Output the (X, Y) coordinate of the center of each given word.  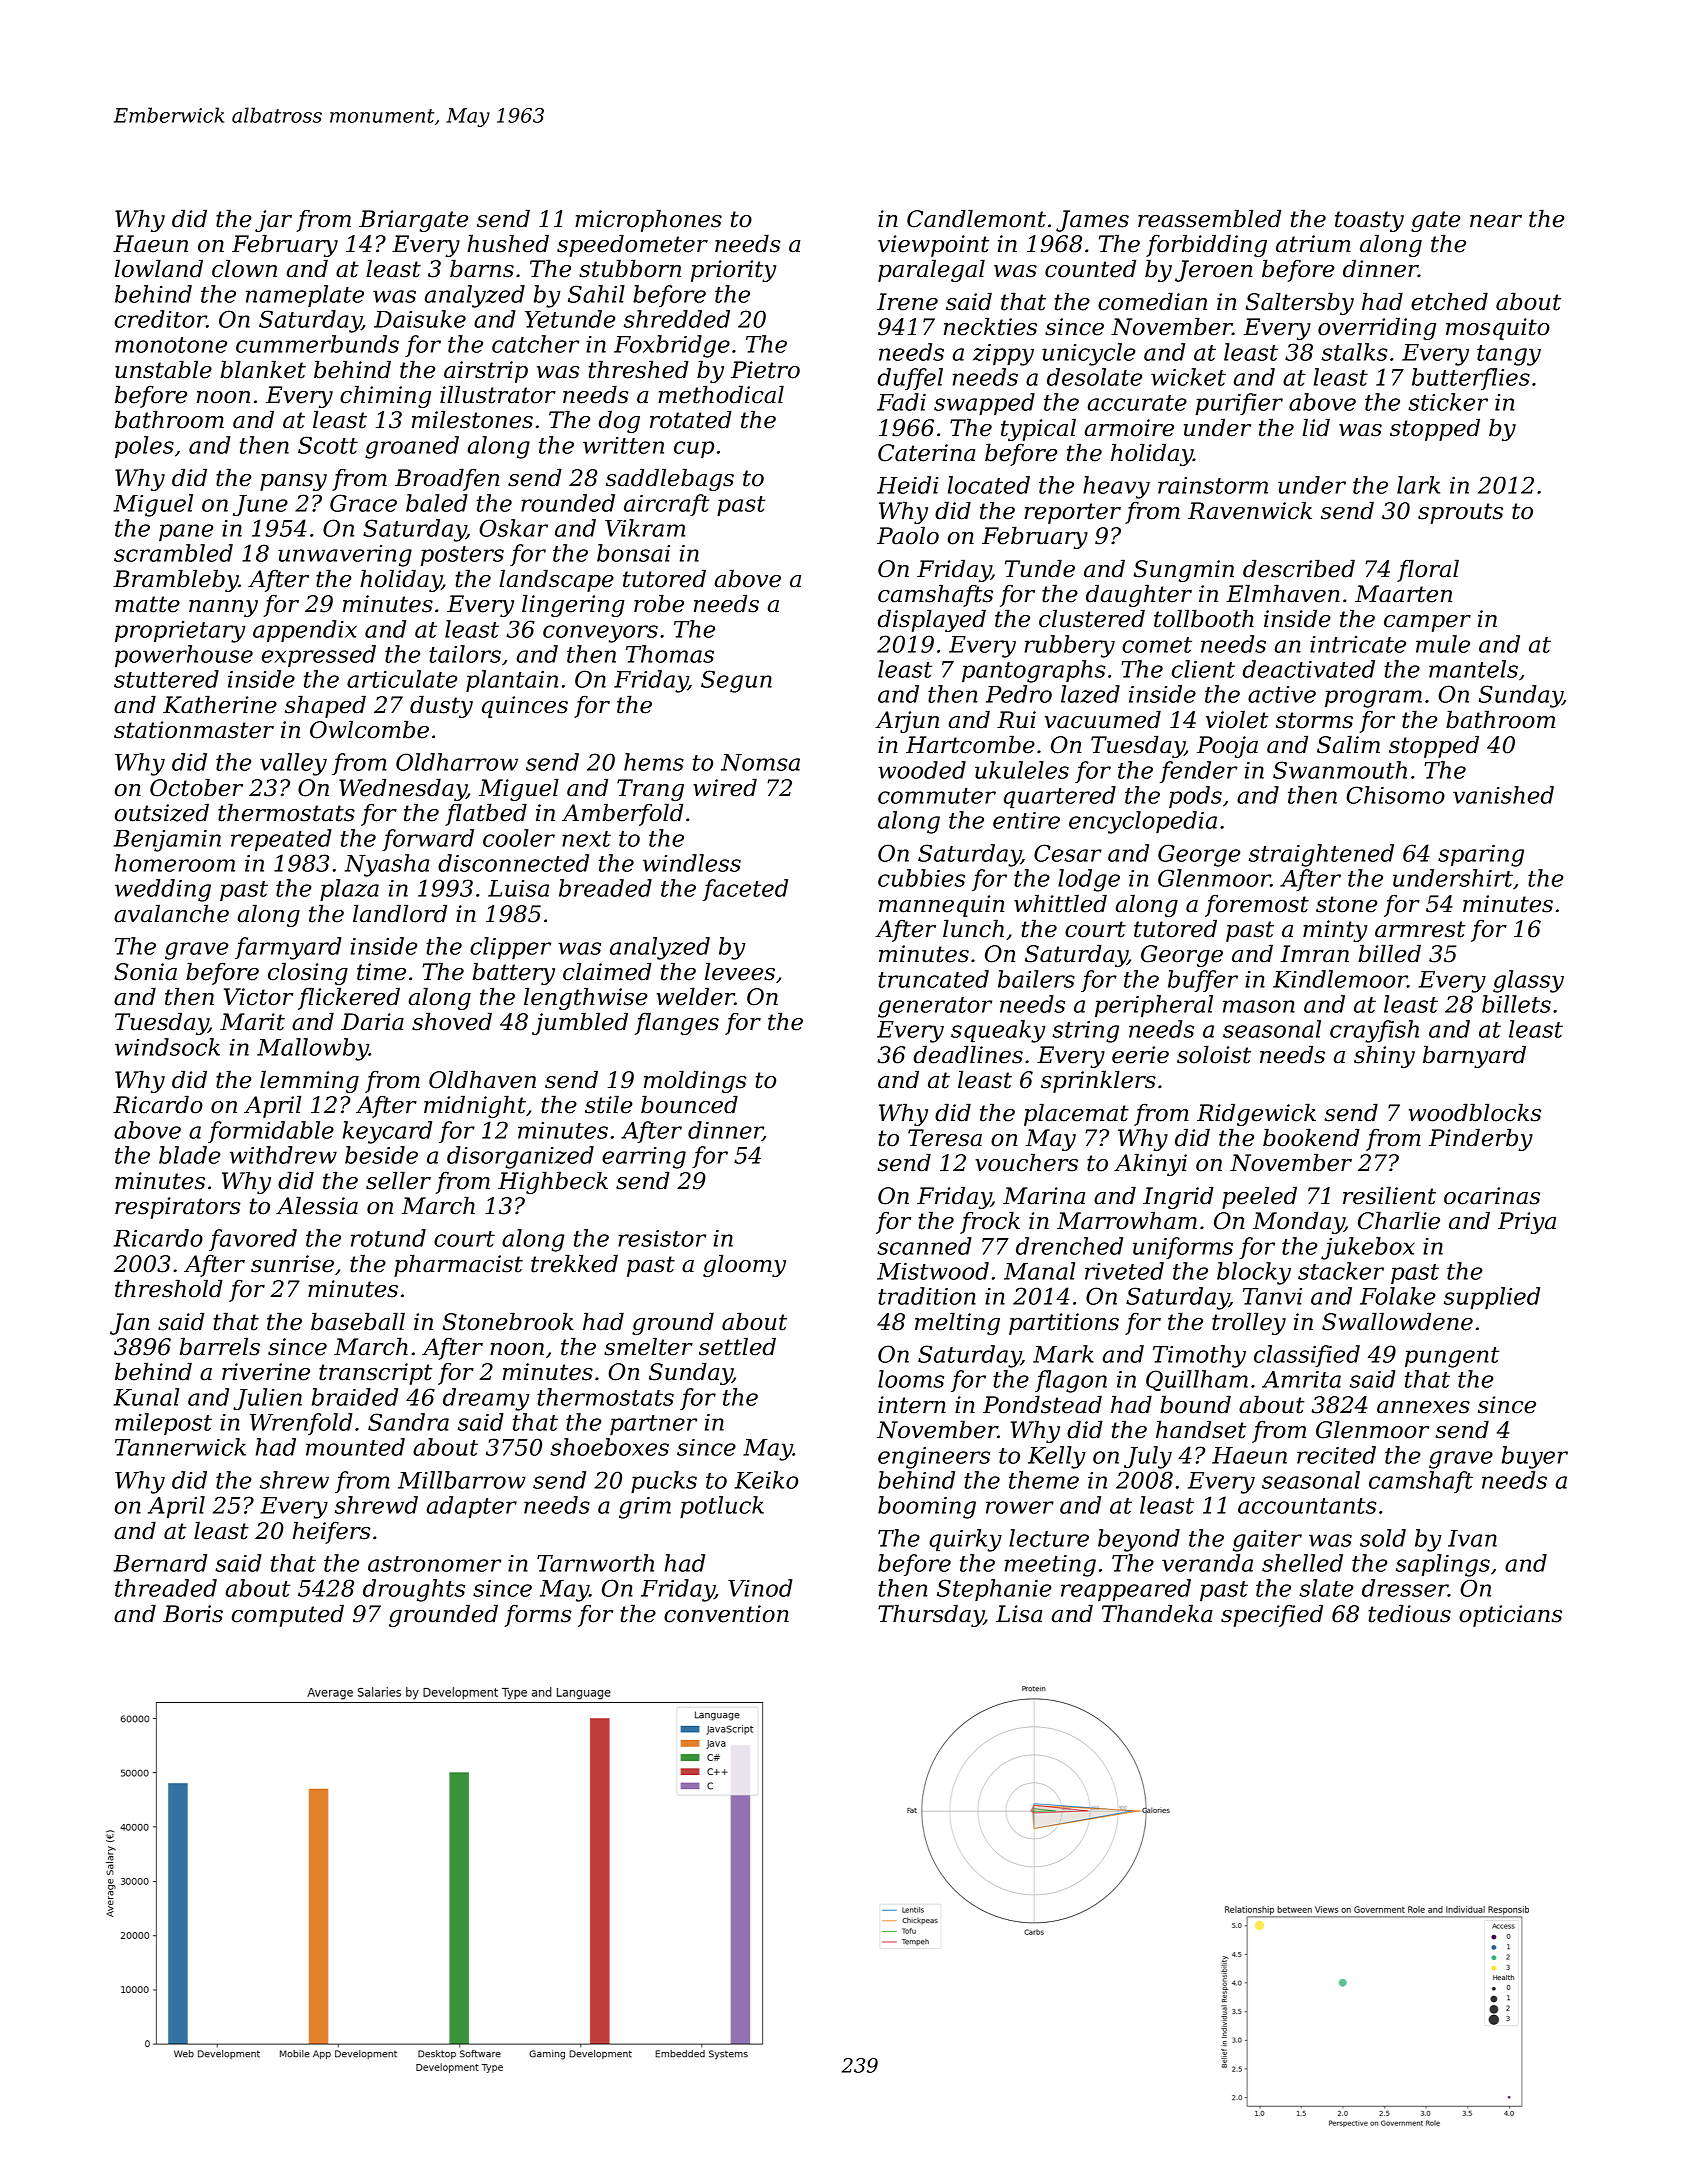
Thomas (670, 654)
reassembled (1209, 218)
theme (1044, 1480)
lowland (159, 268)
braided (355, 1397)
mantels (1473, 669)
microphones (648, 220)
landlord (400, 913)
